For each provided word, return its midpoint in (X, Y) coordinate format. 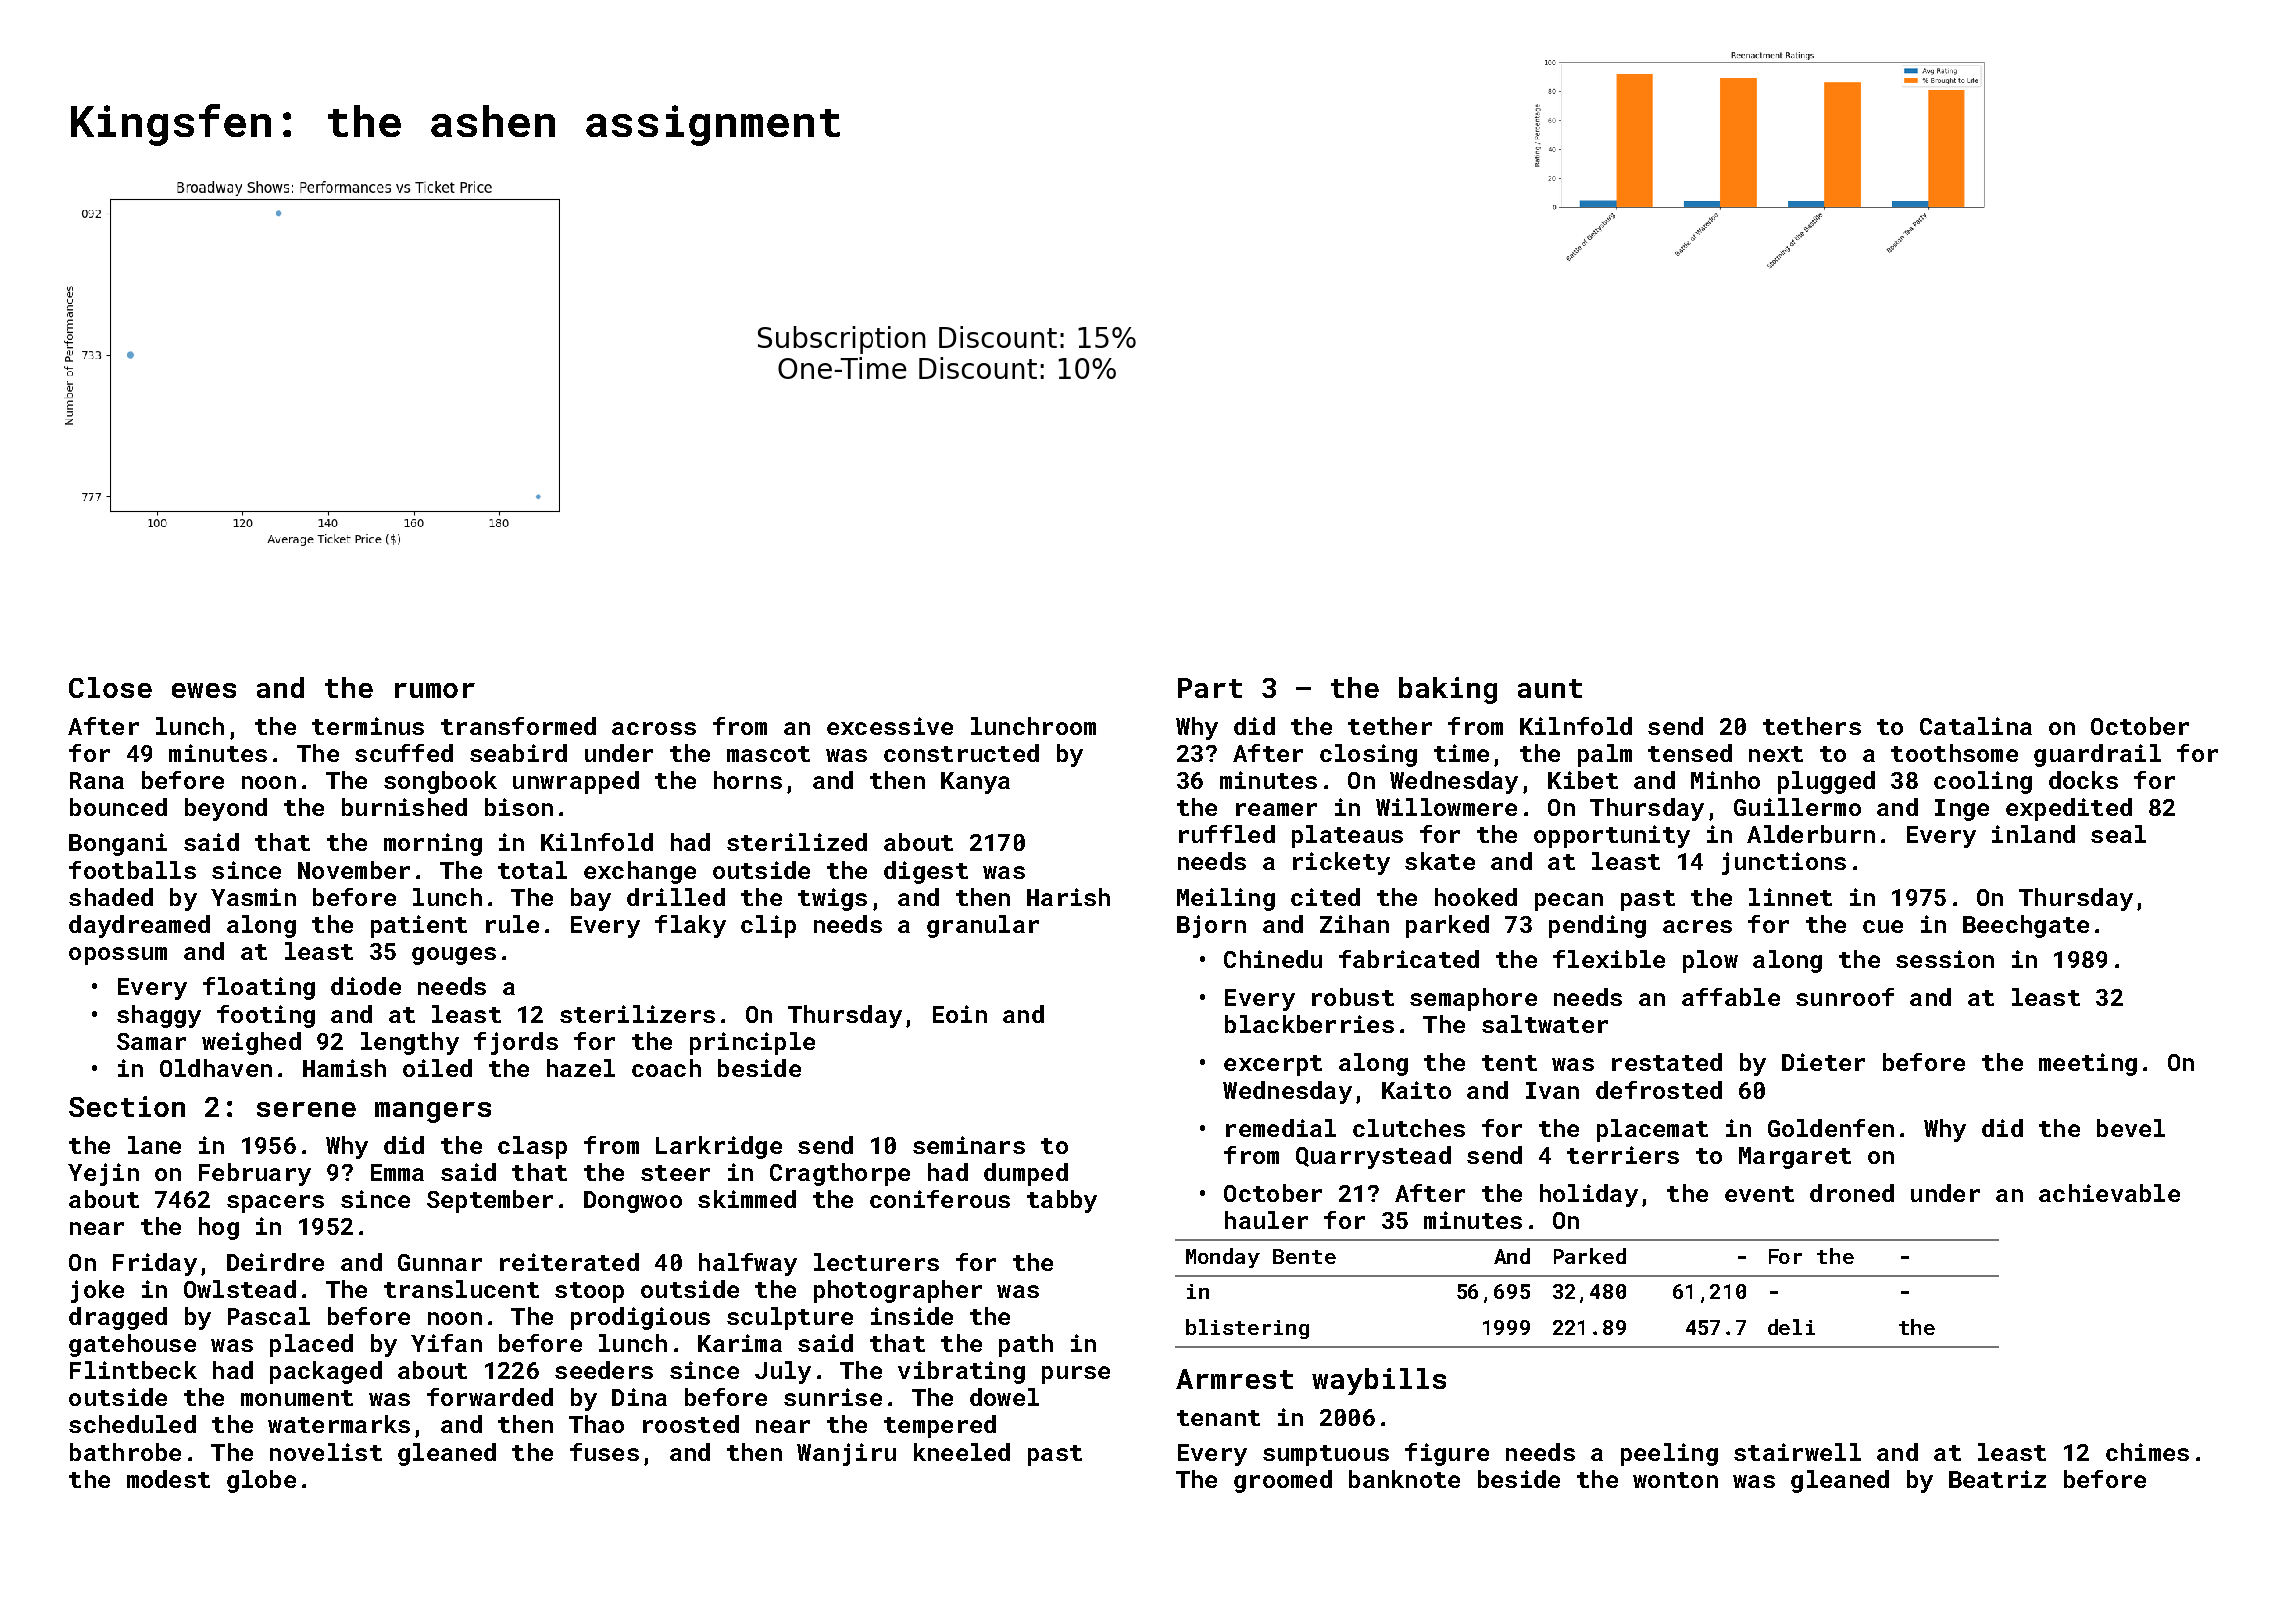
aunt (1550, 688)
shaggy (159, 1016)
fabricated (1409, 959)
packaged (326, 1372)
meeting (2088, 1064)
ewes (204, 690)
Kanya (975, 783)
